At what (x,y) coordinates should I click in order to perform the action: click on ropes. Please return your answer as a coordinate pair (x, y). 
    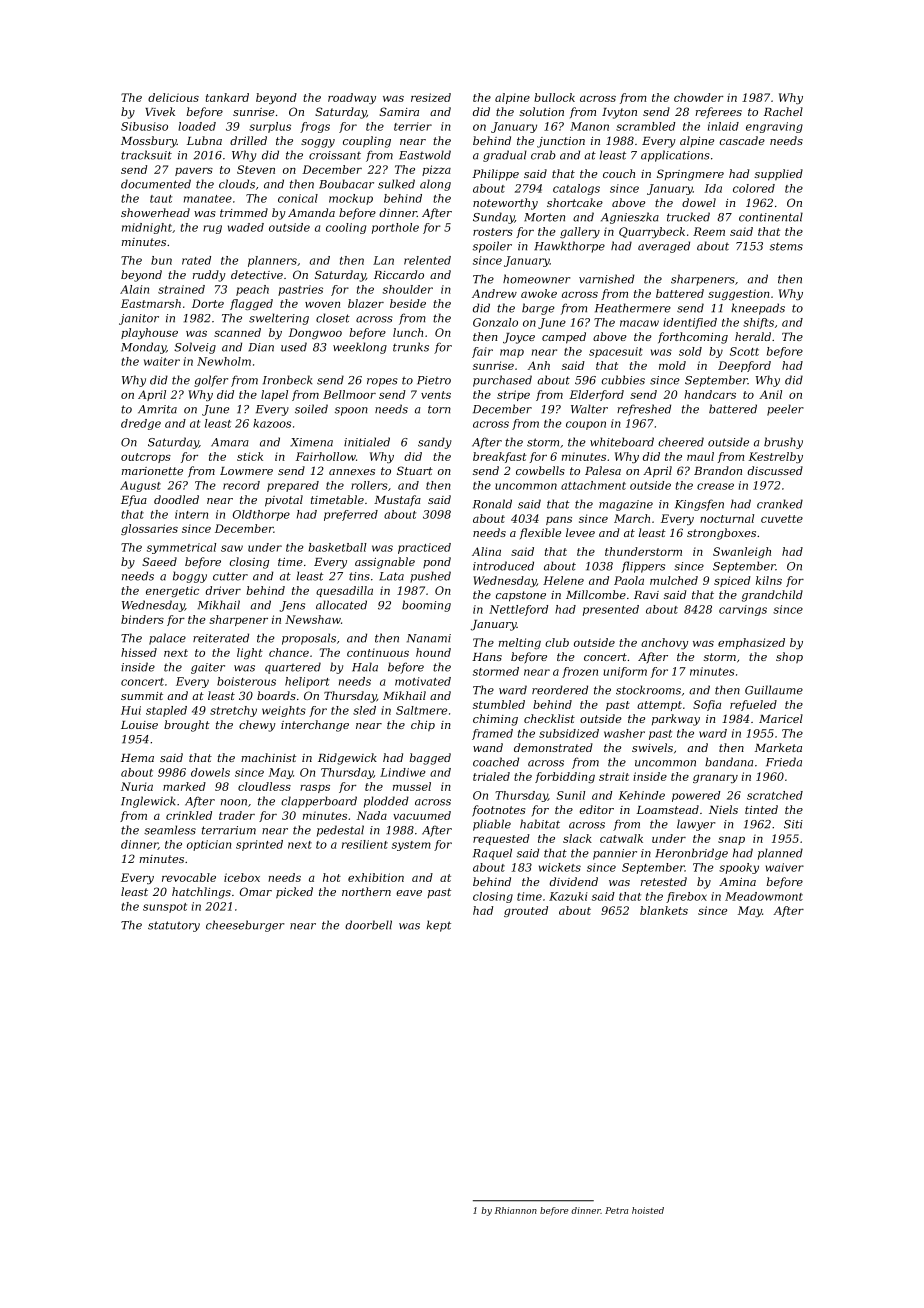
    Looking at the image, I should click on (382, 382).
